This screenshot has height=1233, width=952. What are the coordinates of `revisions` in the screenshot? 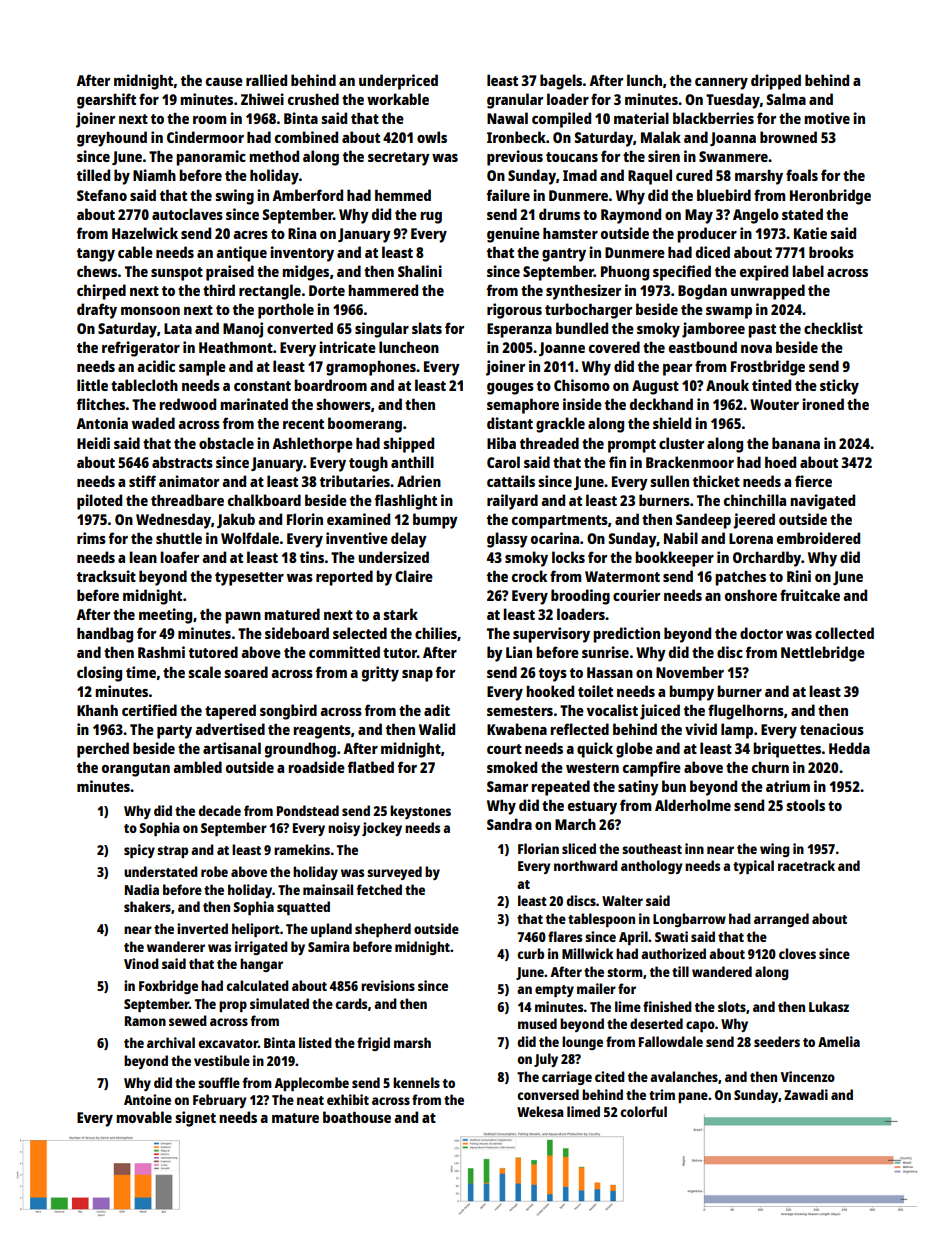 It's located at (388, 985).
